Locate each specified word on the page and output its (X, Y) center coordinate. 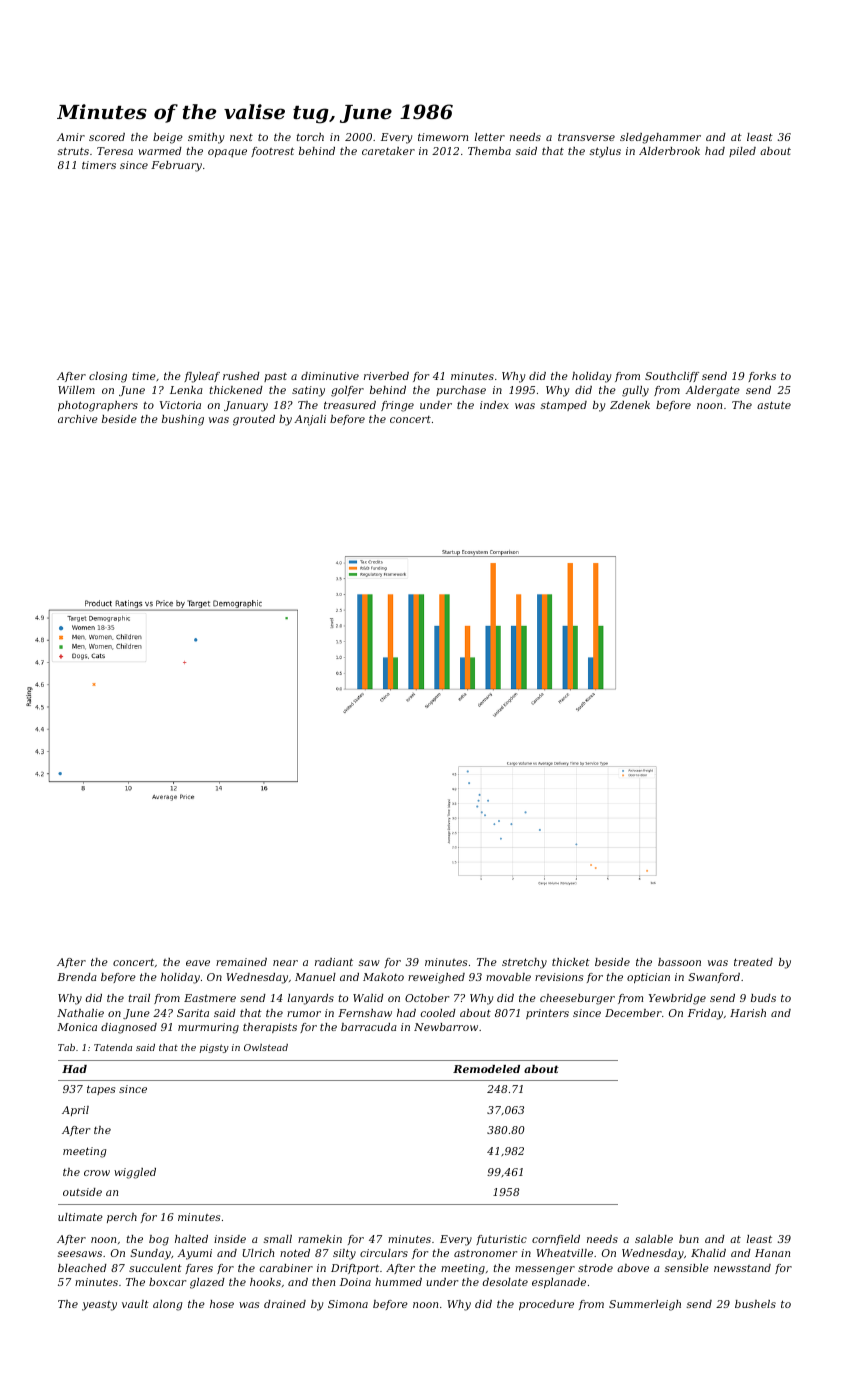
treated (753, 962)
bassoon (679, 962)
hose (222, 1304)
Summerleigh (645, 1305)
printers (547, 1014)
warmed (160, 151)
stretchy (524, 963)
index (494, 405)
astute (774, 405)
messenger (545, 1270)
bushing (183, 420)
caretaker (388, 151)
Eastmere (210, 998)
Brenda (77, 977)
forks (762, 377)
